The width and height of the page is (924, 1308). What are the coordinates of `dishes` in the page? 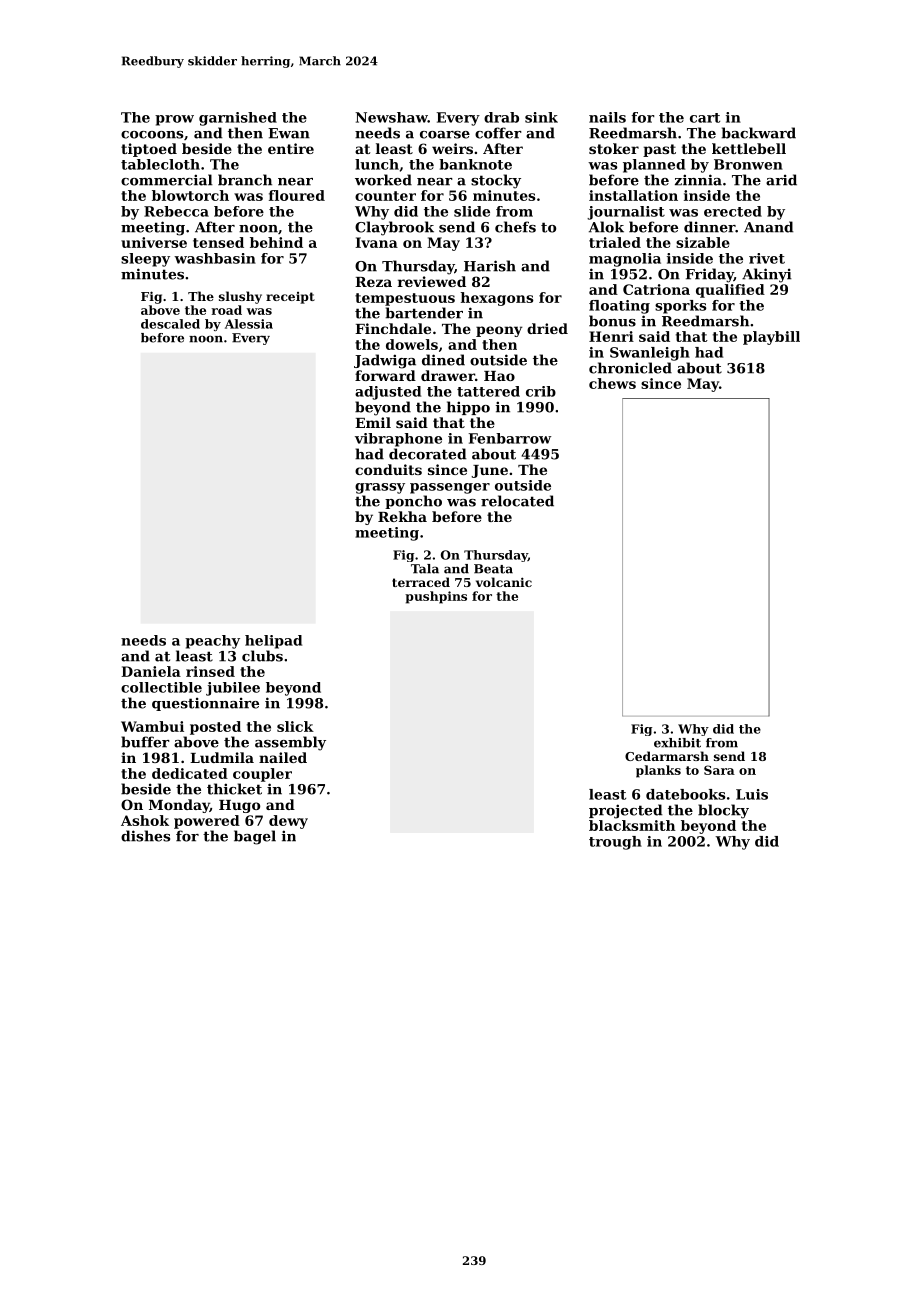 It's located at (145, 836).
